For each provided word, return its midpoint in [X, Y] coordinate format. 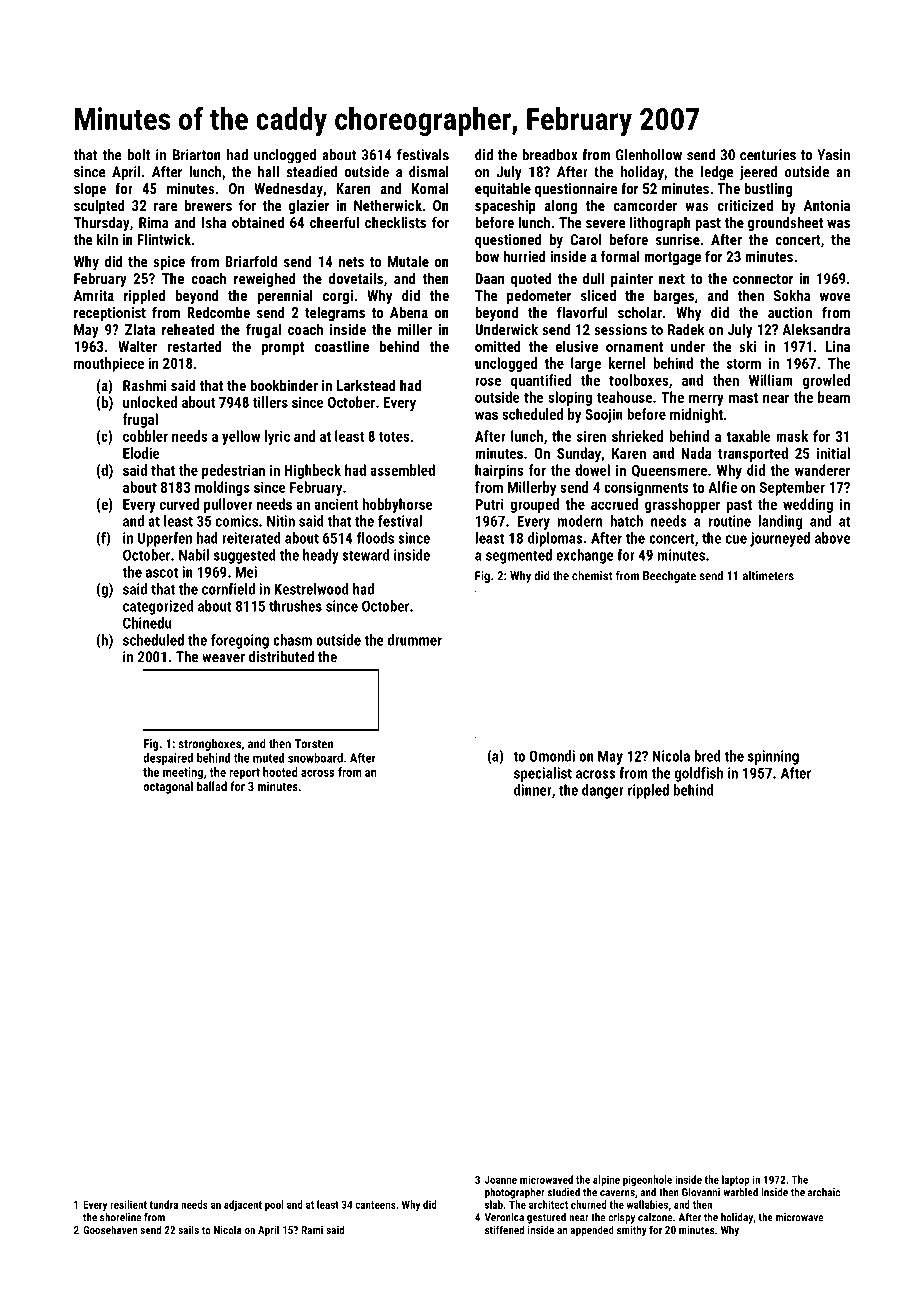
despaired [168, 759]
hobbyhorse [397, 505]
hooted [280, 772]
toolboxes [639, 380]
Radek [686, 329]
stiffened [504, 1229]
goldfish [699, 774]
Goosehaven [110, 1229]
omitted [498, 346]
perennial [285, 296]
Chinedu [147, 623]
